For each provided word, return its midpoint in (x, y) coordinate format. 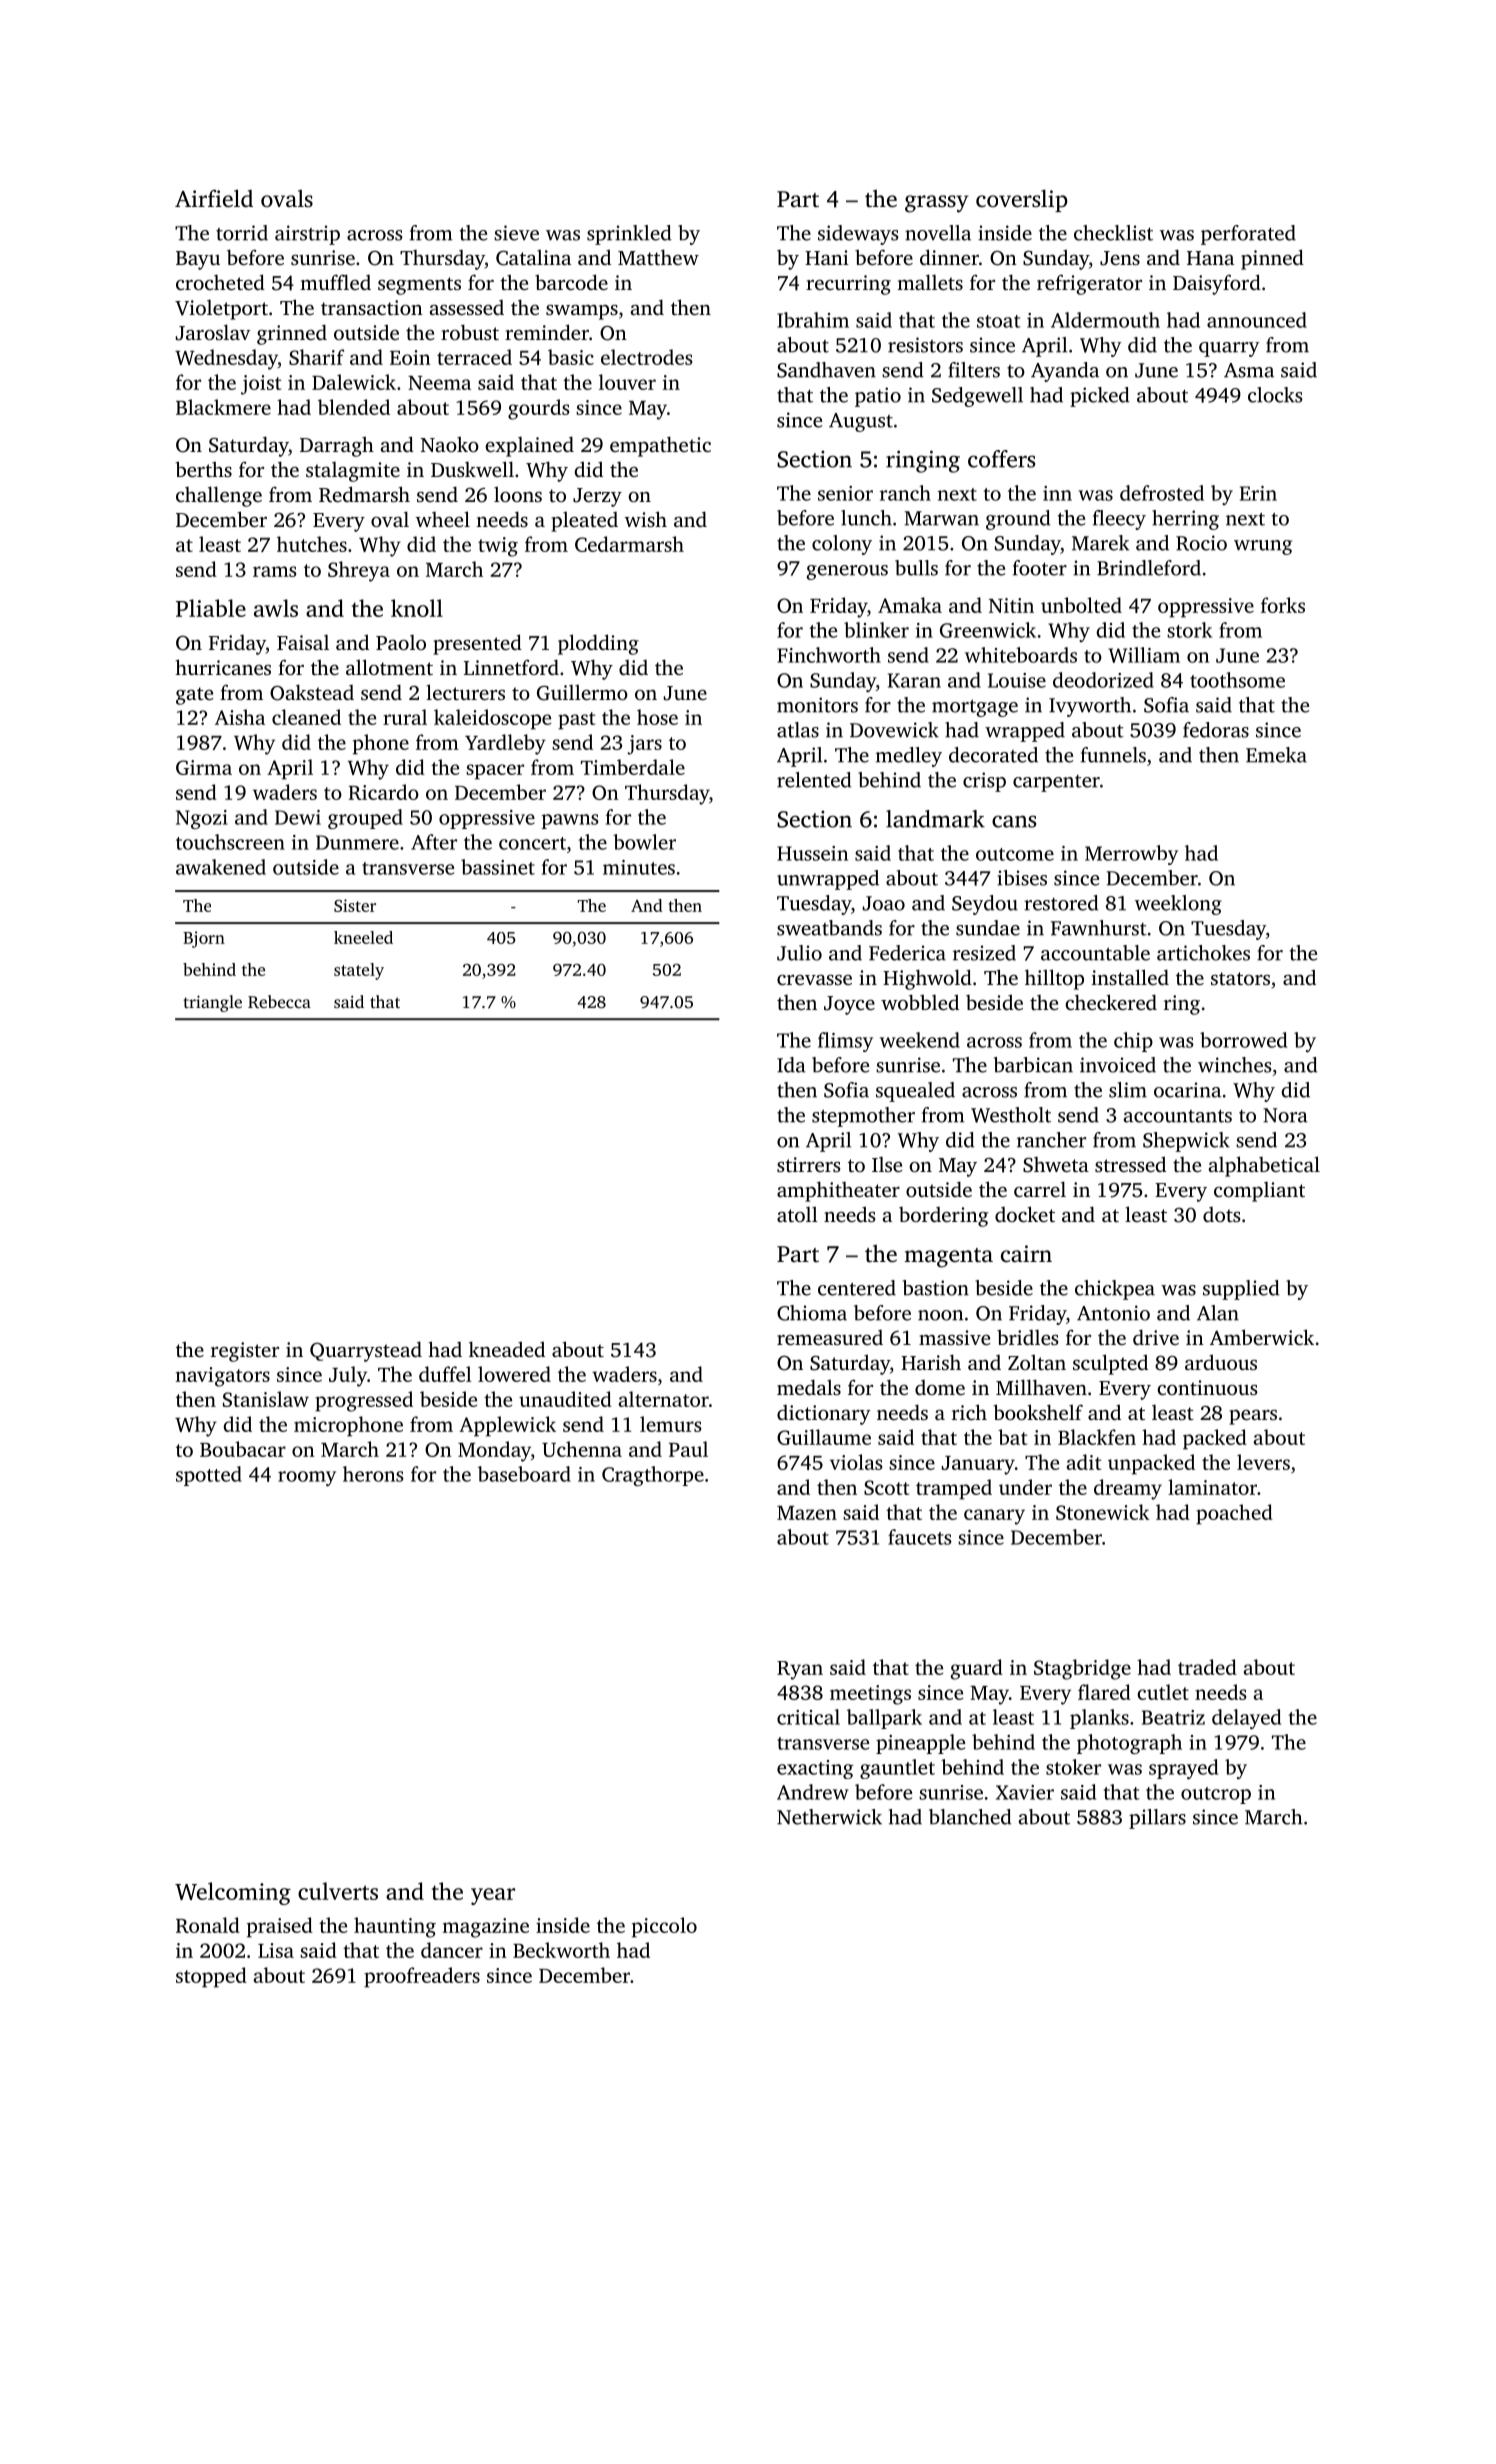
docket (1025, 1214)
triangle (213, 1003)
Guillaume (824, 1437)
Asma (1249, 370)
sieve (516, 233)
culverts (338, 1891)
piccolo (664, 1927)
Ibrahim (813, 320)
